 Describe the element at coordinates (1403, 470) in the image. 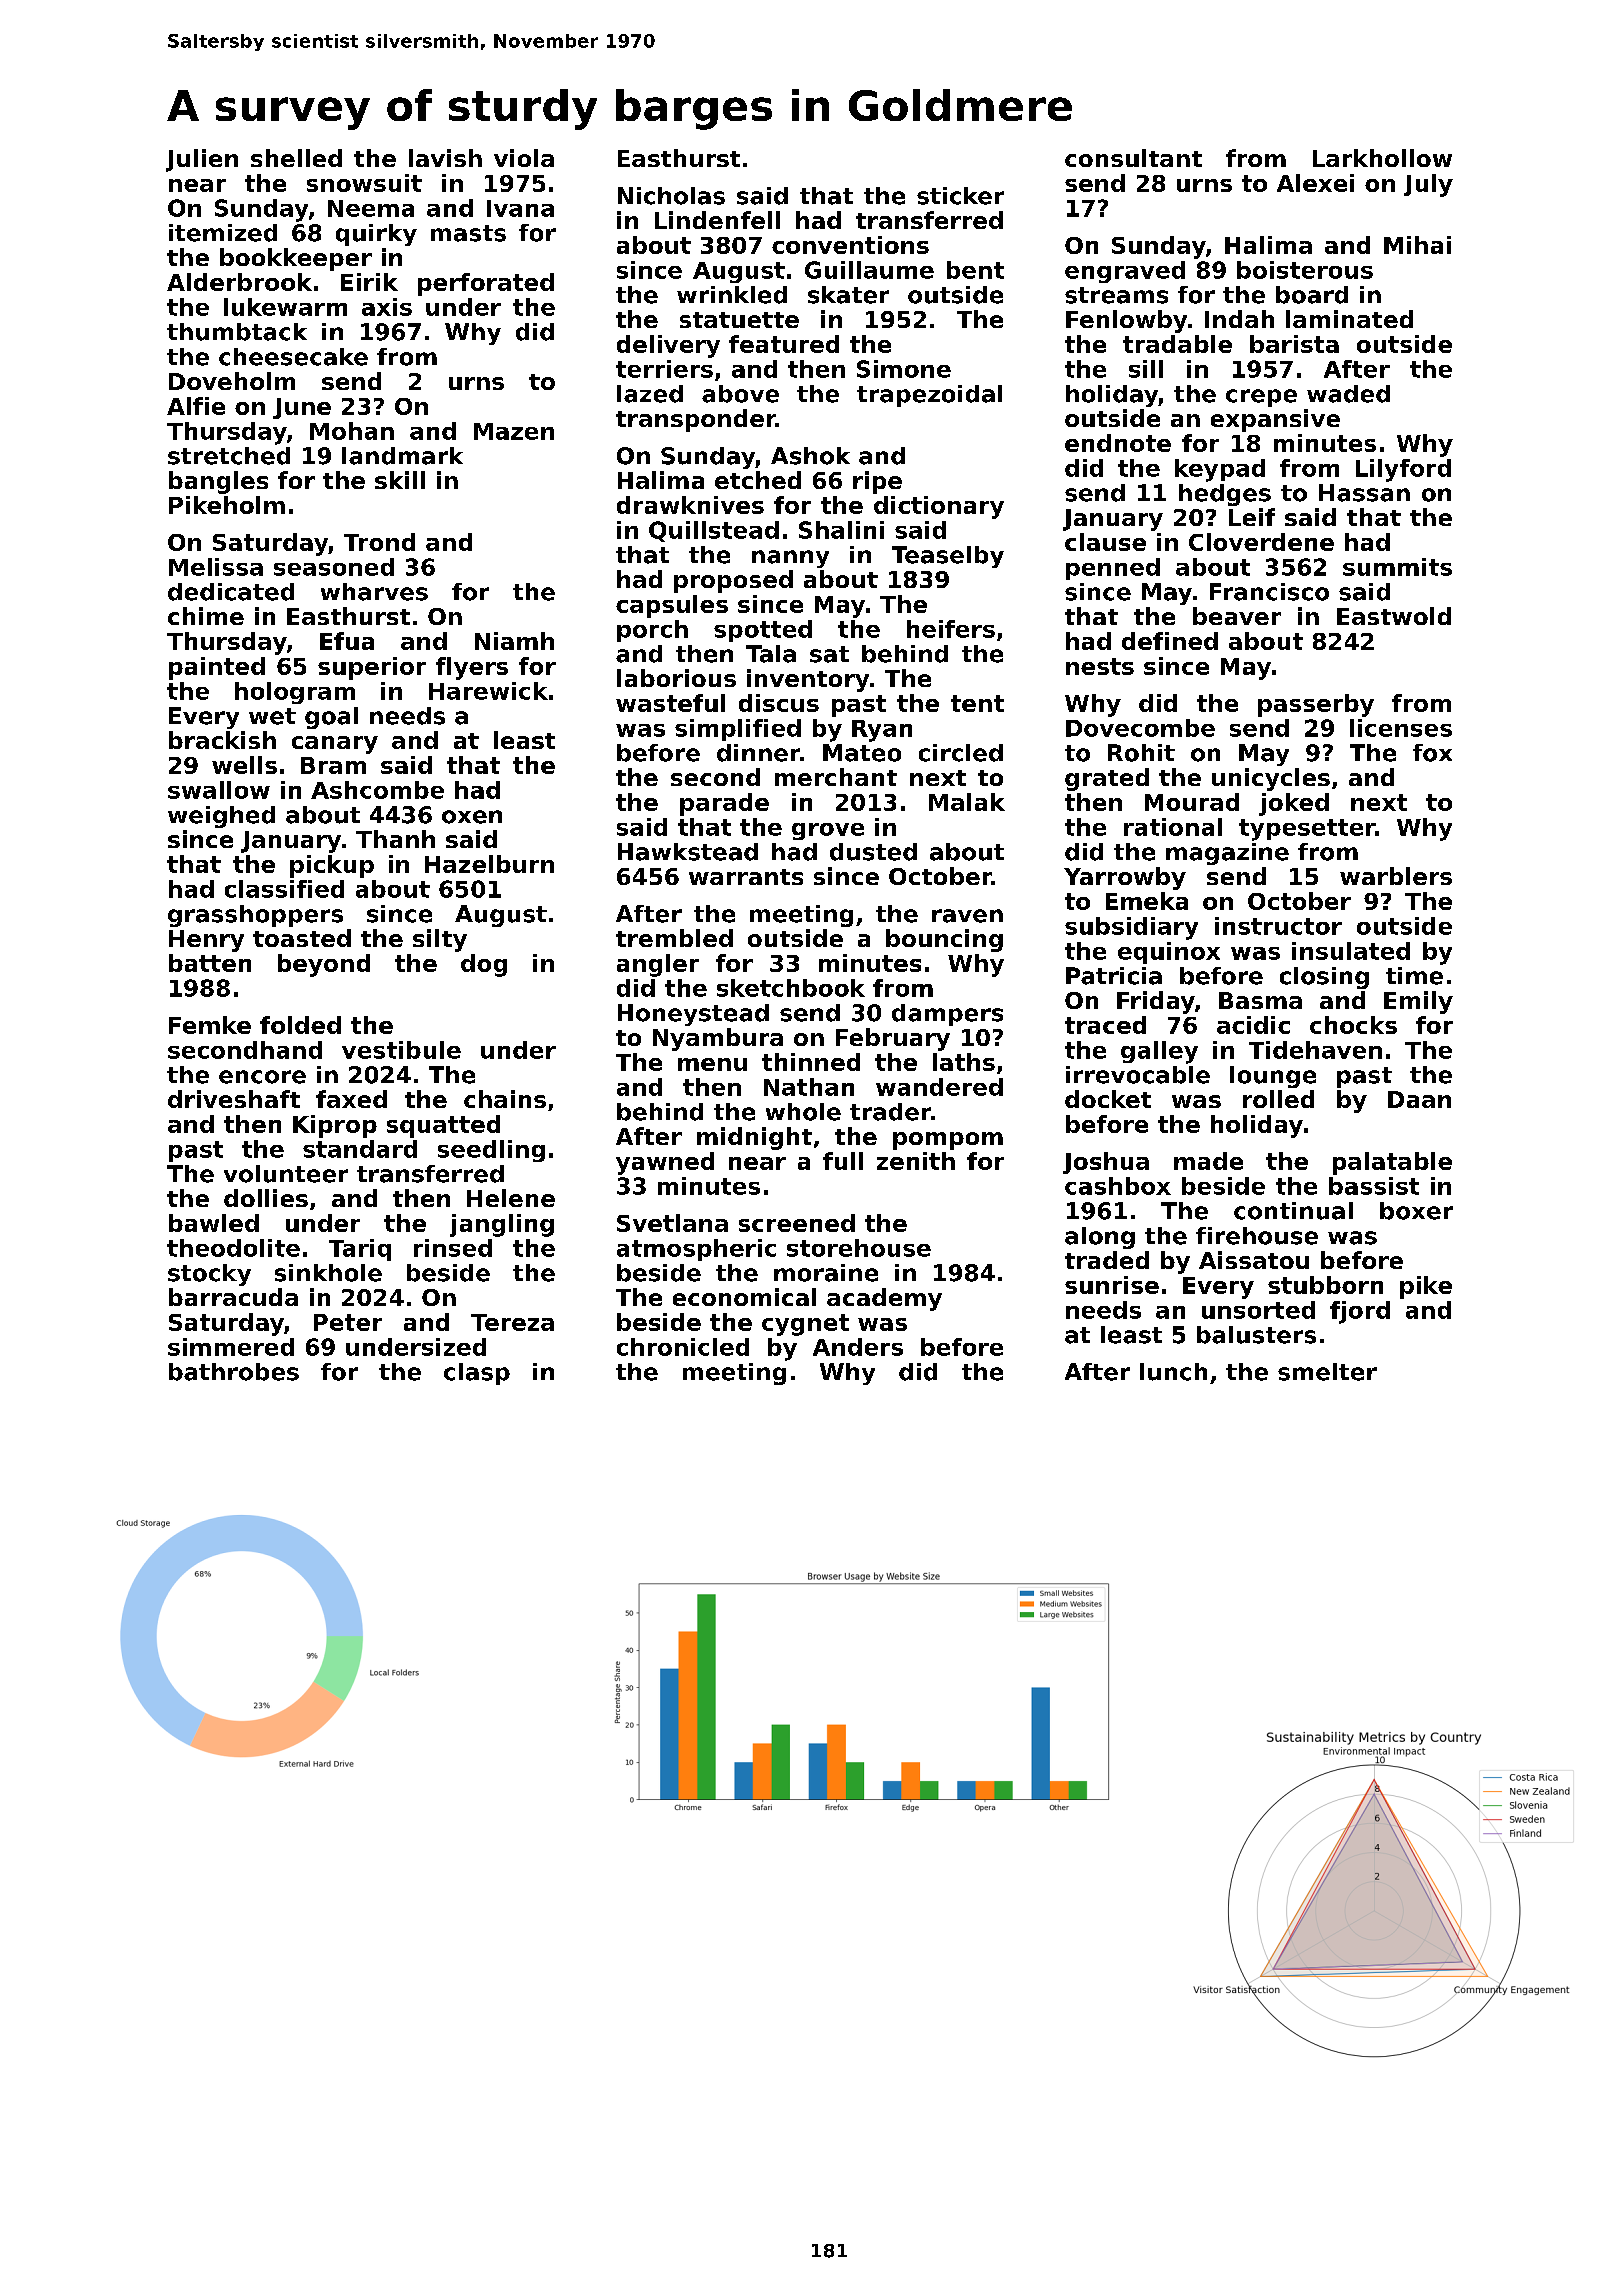

I see `Lilyford` at that location.
